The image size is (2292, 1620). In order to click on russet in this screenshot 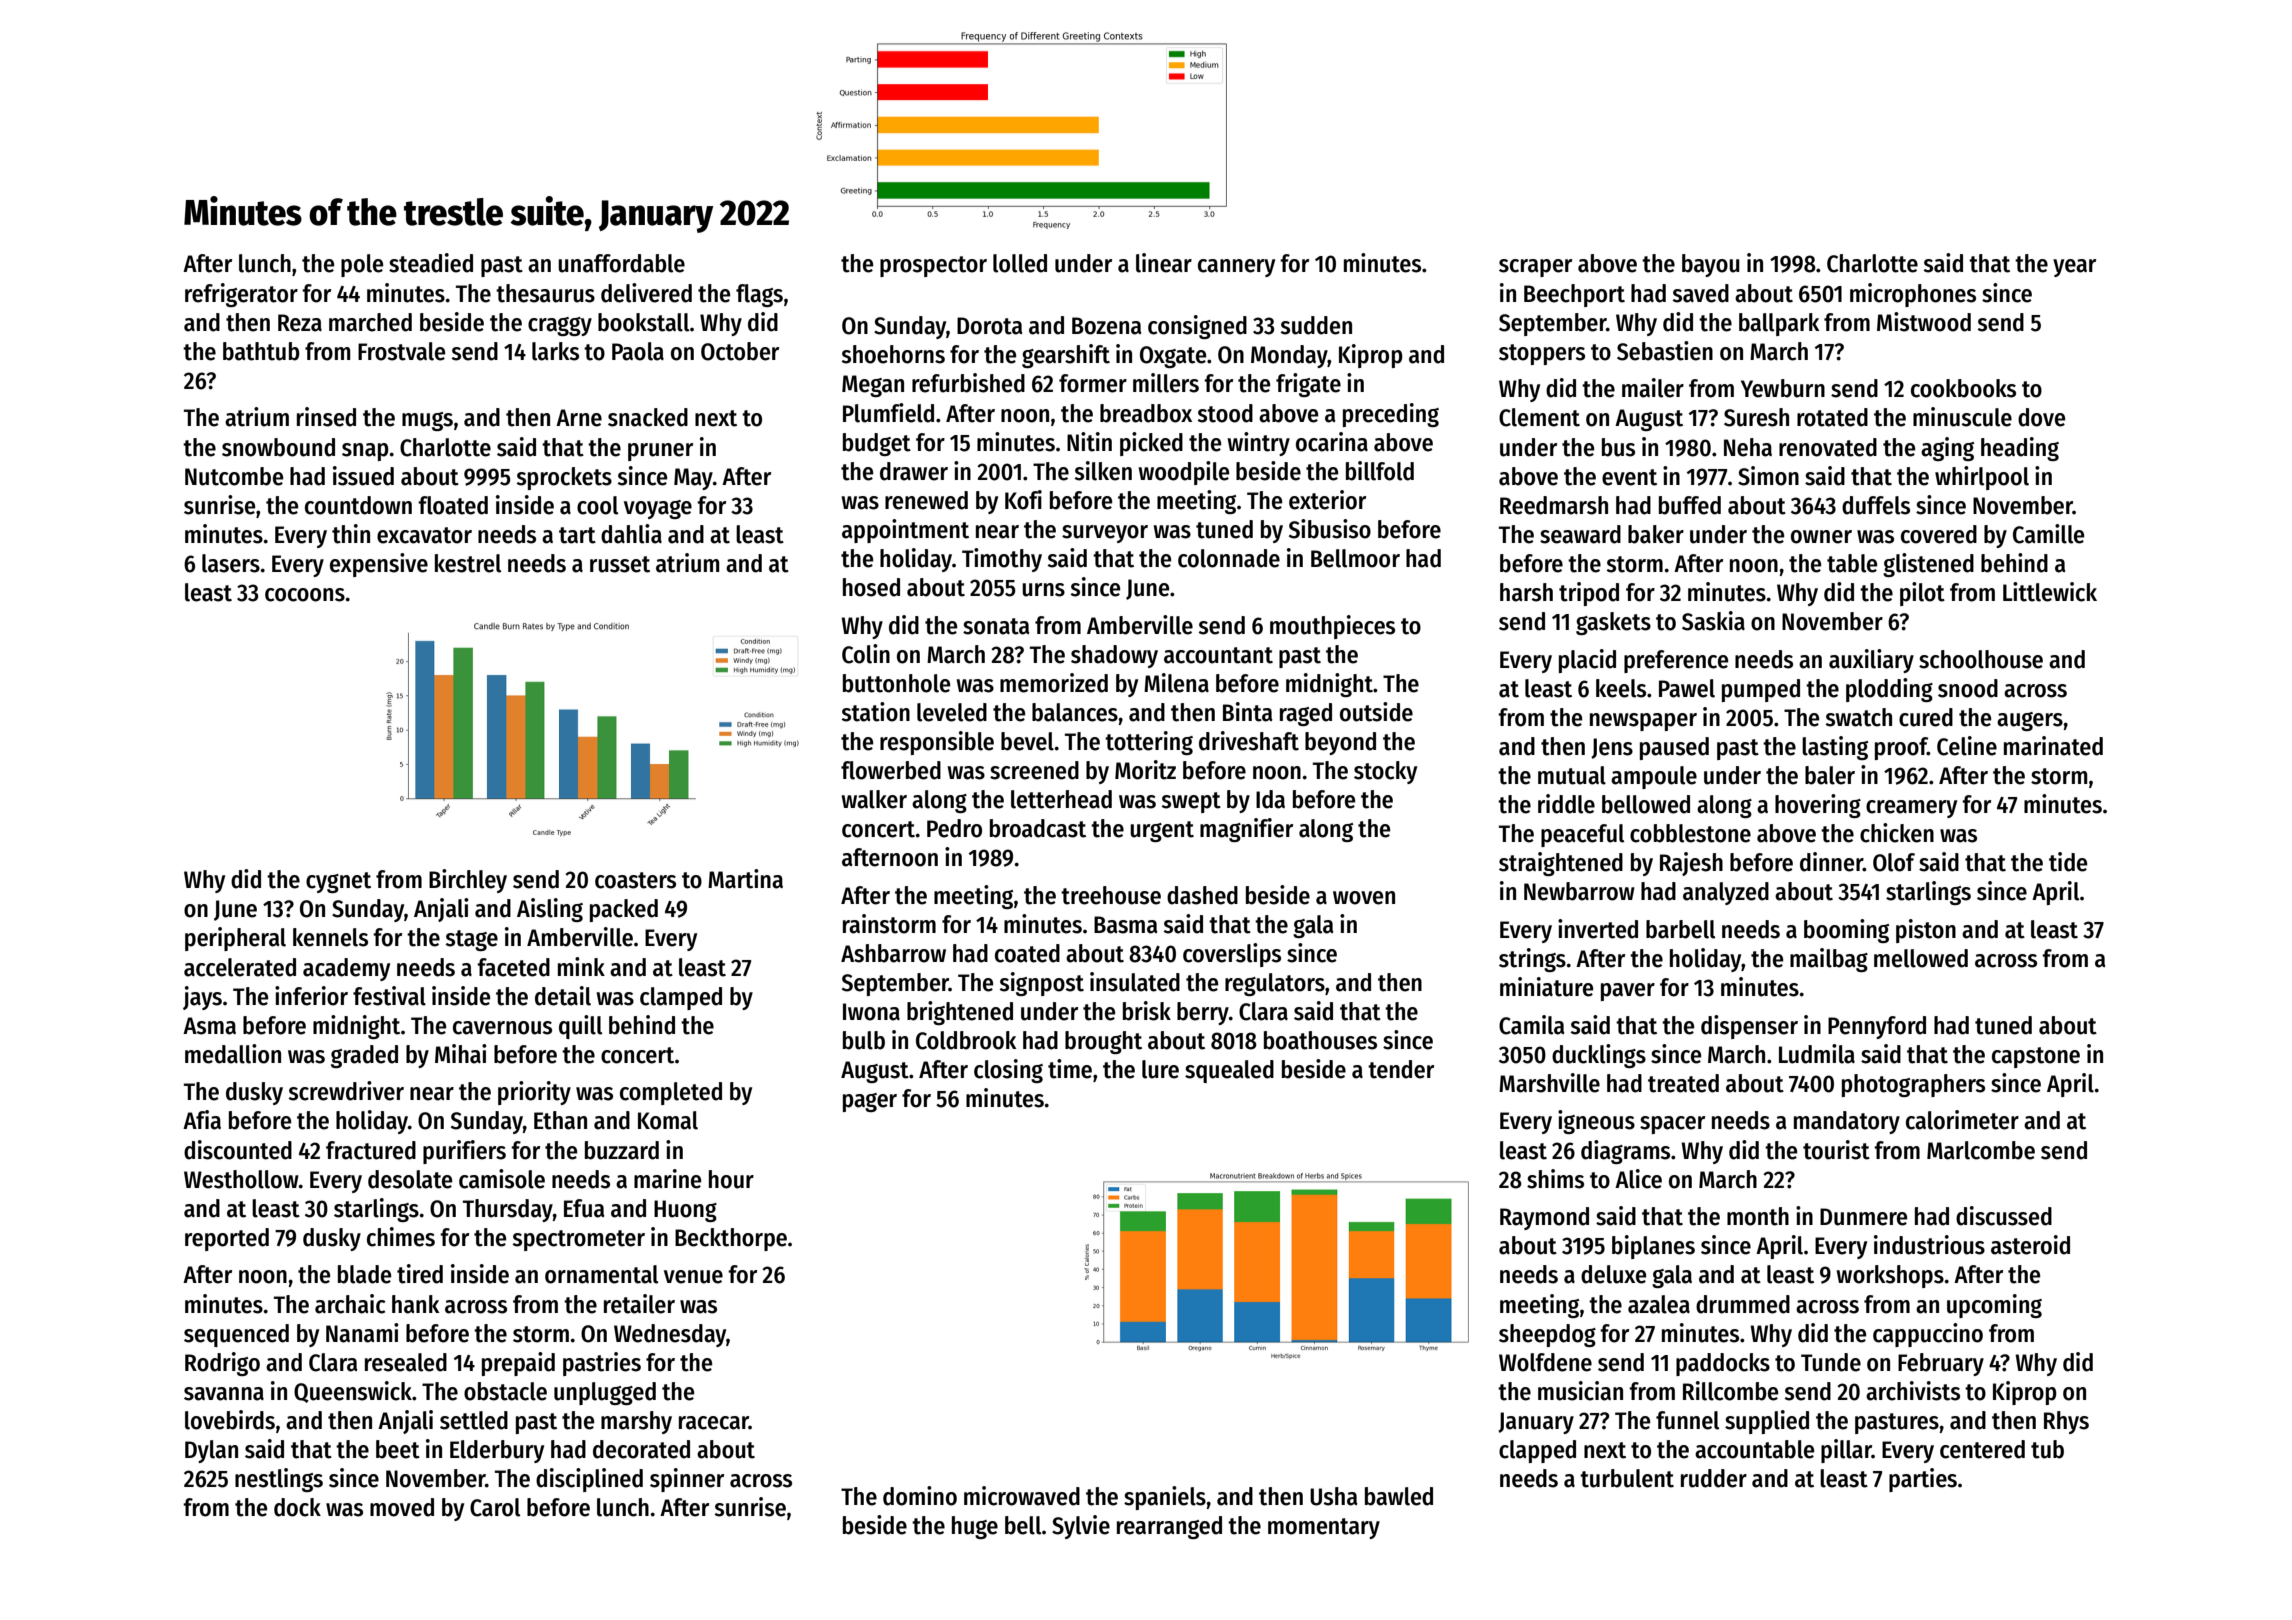, I will do `click(620, 564)`.
